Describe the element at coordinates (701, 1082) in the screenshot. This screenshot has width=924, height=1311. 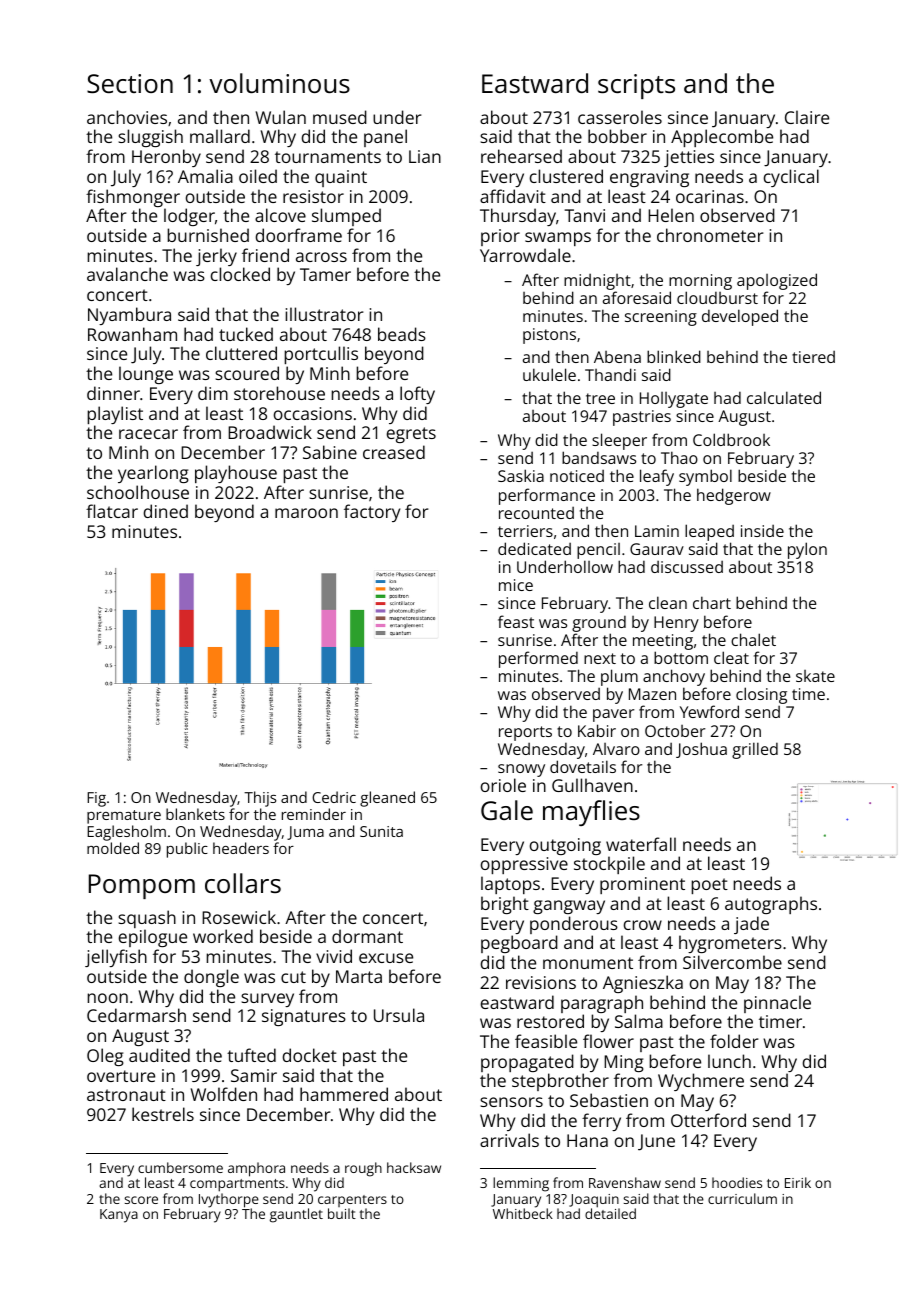
I see `Wychmere` at that location.
